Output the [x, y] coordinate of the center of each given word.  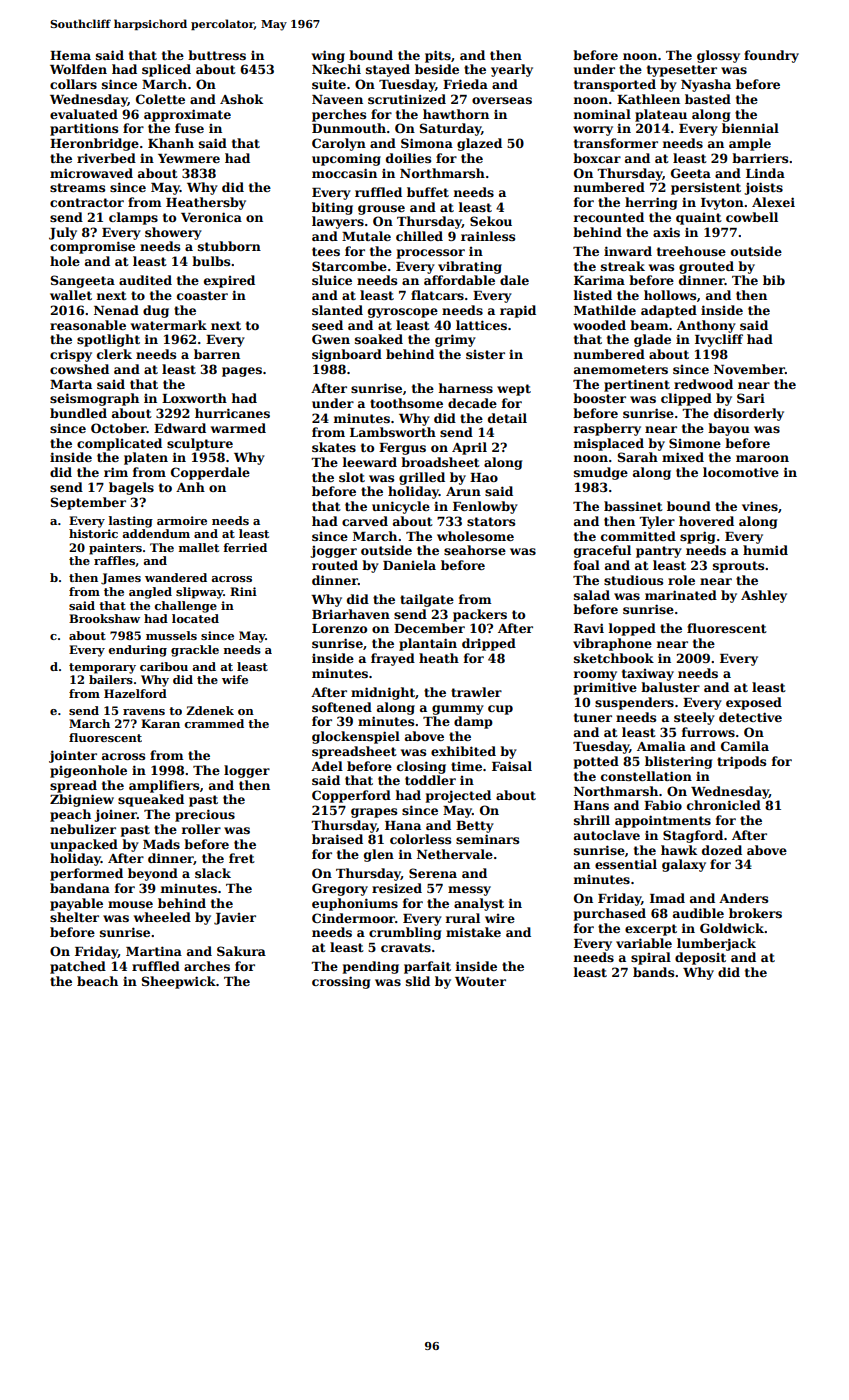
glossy [718, 56]
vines [760, 506]
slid [418, 981]
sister [485, 354]
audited [145, 280]
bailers [111, 679]
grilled [422, 478]
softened [342, 707]
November [749, 369]
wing [328, 56]
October [119, 428]
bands [653, 972]
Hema [70, 55]
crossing [341, 982]
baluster [670, 687]
